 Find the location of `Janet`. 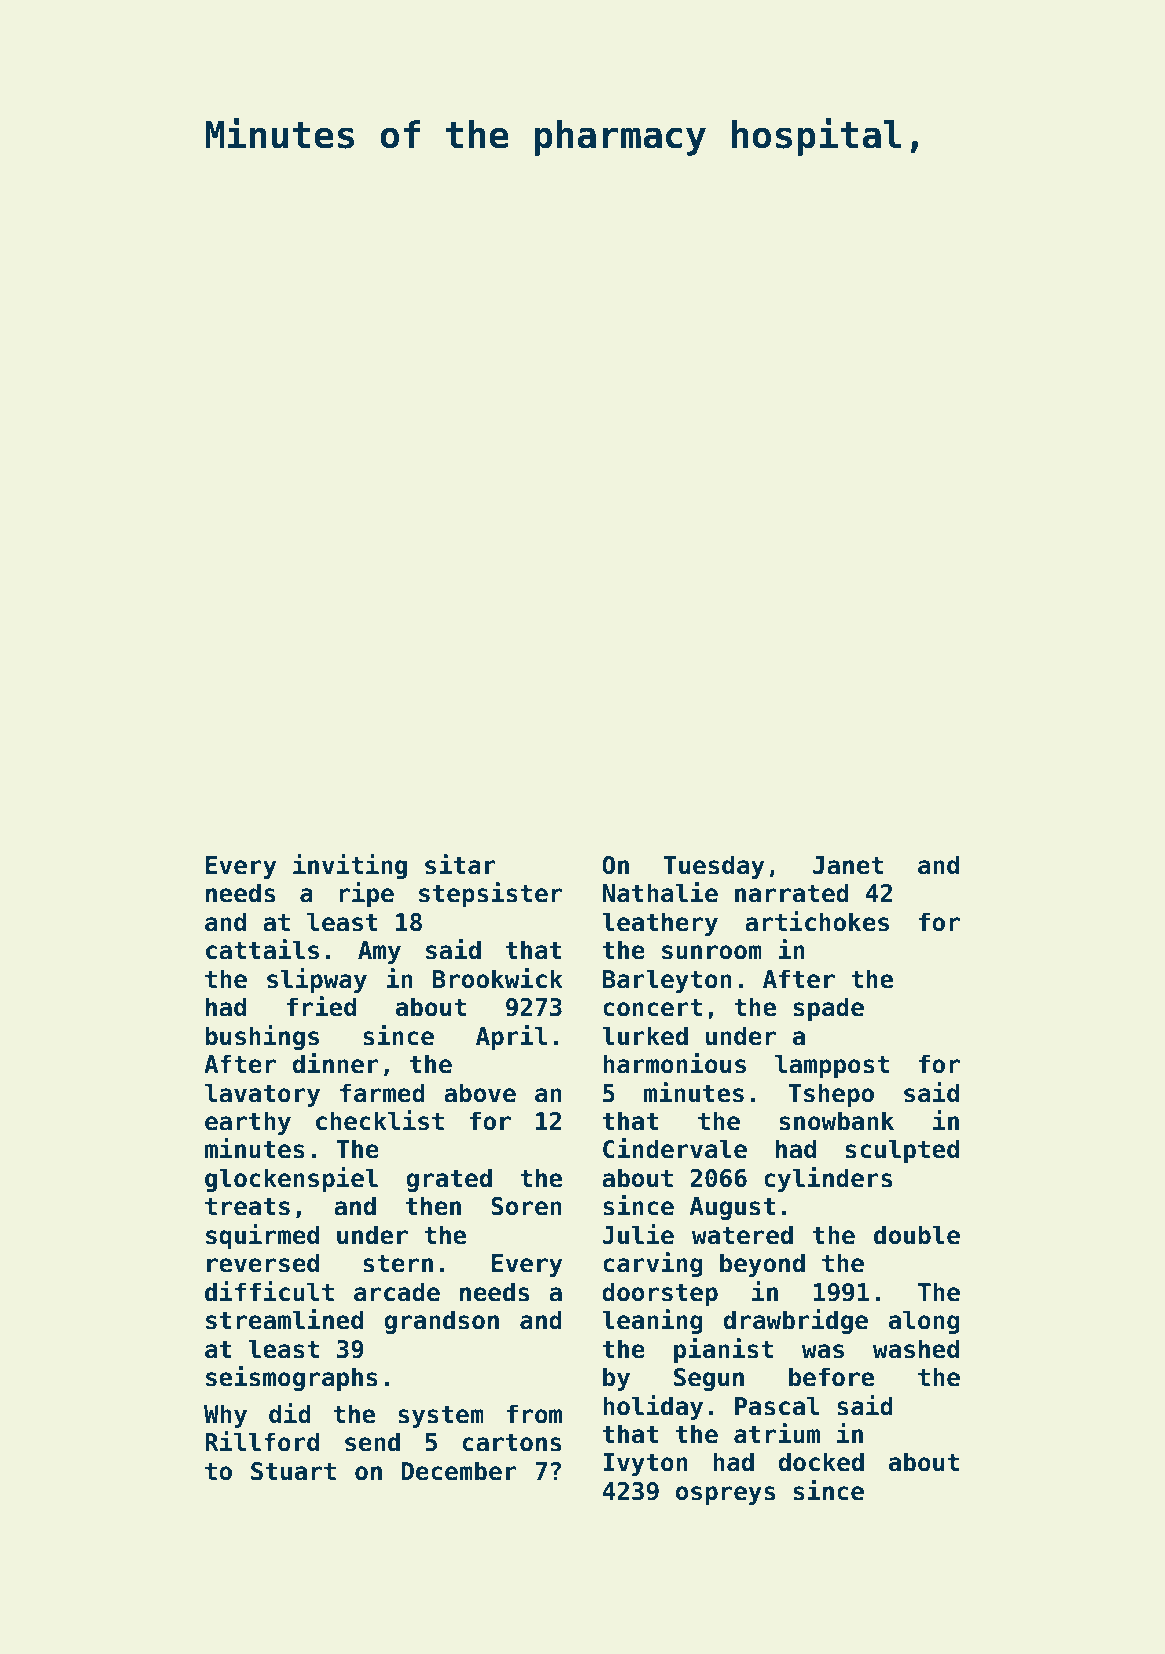

Janet is located at coordinates (848, 865).
